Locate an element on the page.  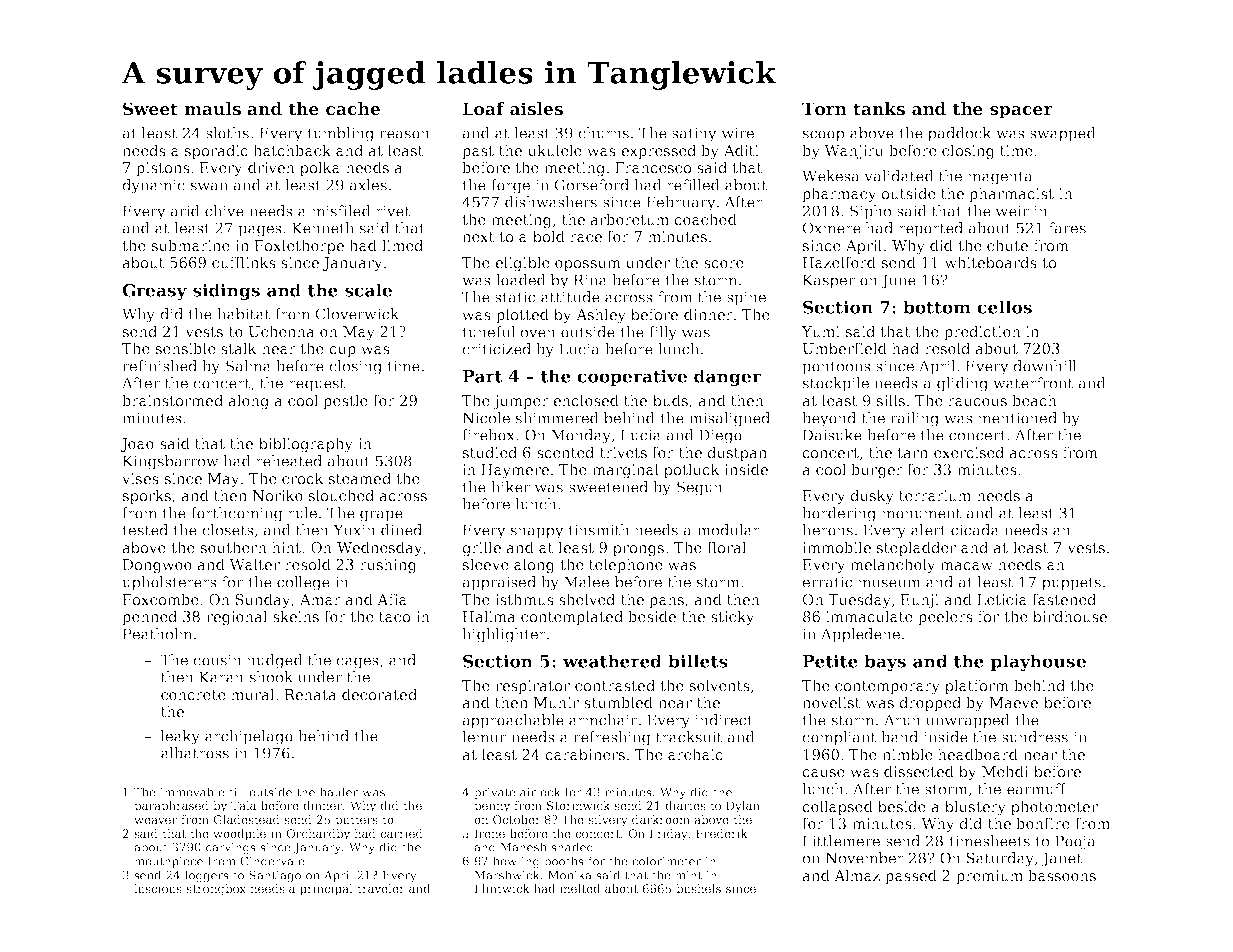
howling is located at coordinates (516, 862).
